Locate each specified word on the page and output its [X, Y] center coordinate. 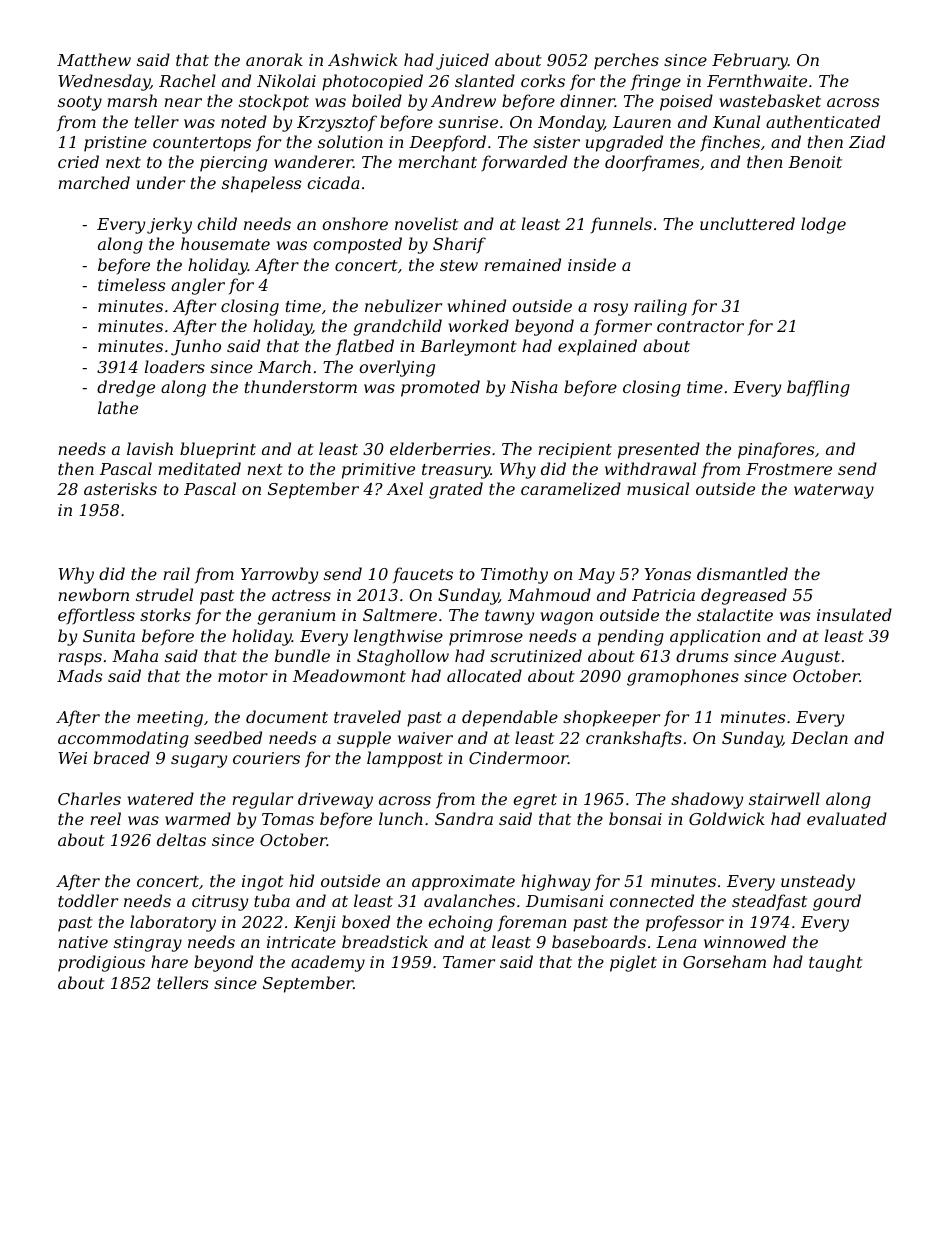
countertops [202, 144]
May [596, 576]
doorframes [652, 163]
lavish [150, 448]
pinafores [776, 450]
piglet [633, 963]
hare [169, 961]
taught [836, 963]
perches [626, 61]
